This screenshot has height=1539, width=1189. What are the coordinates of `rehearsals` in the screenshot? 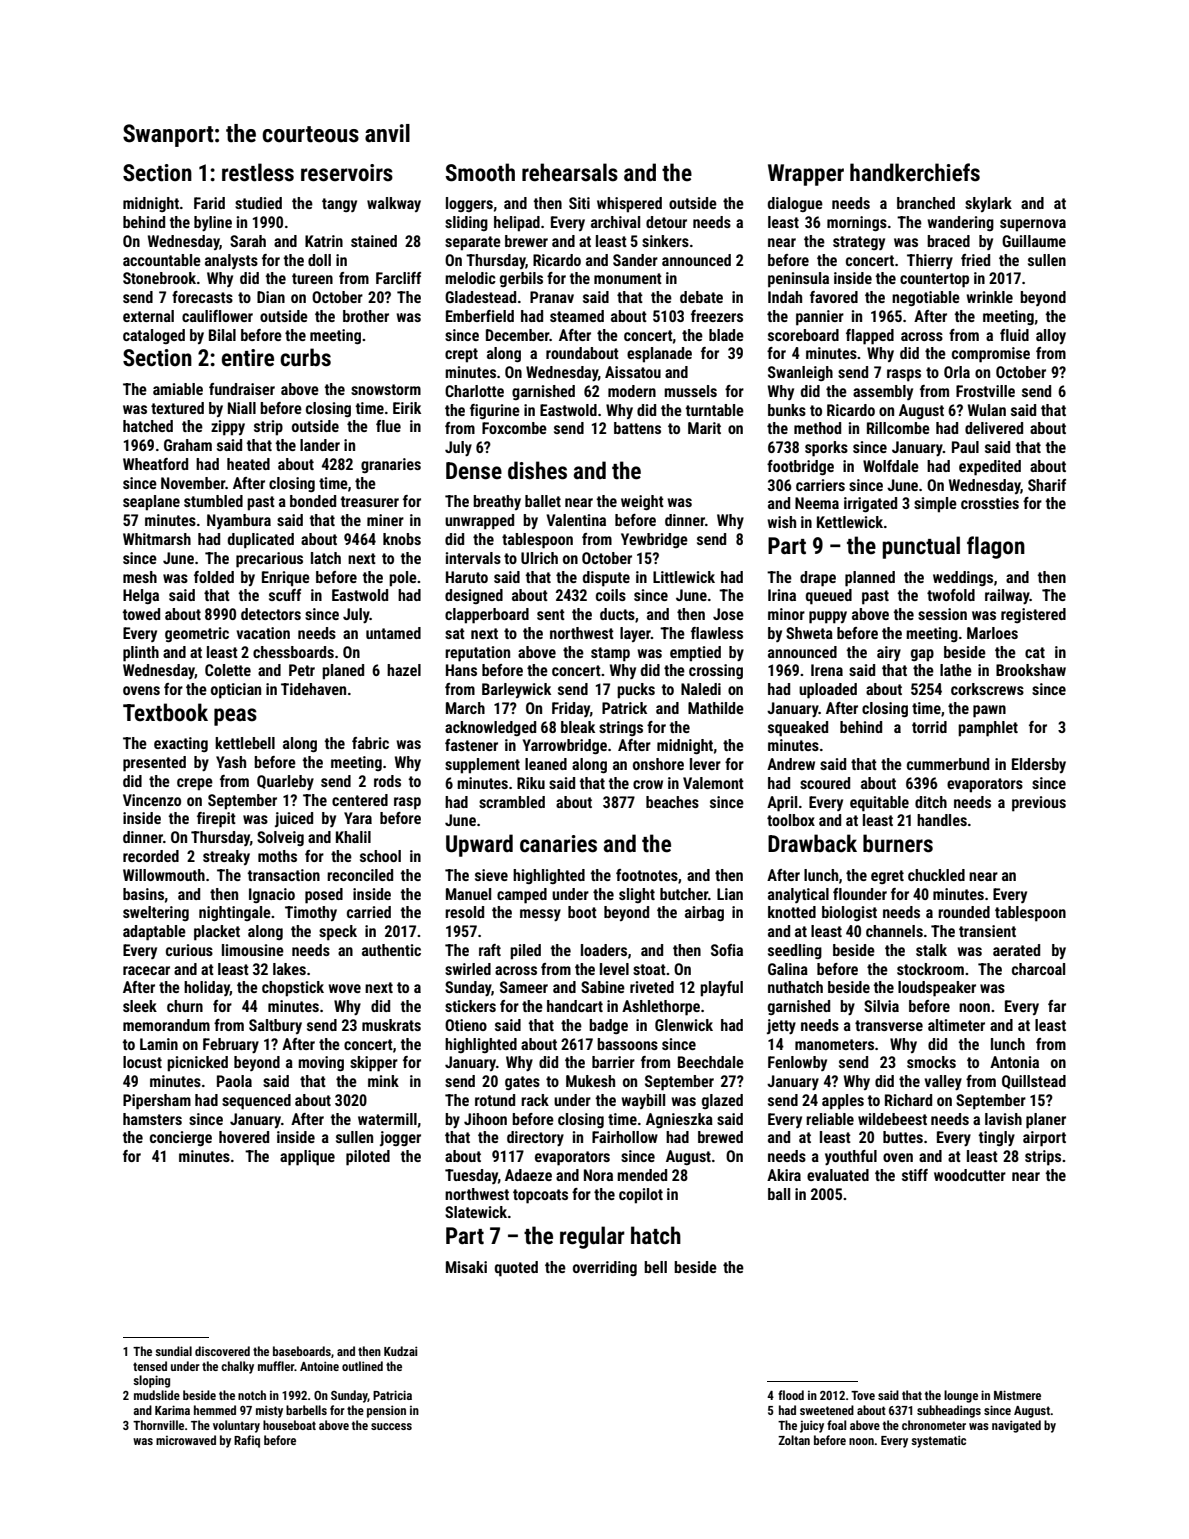 It's located at (570, 172).
